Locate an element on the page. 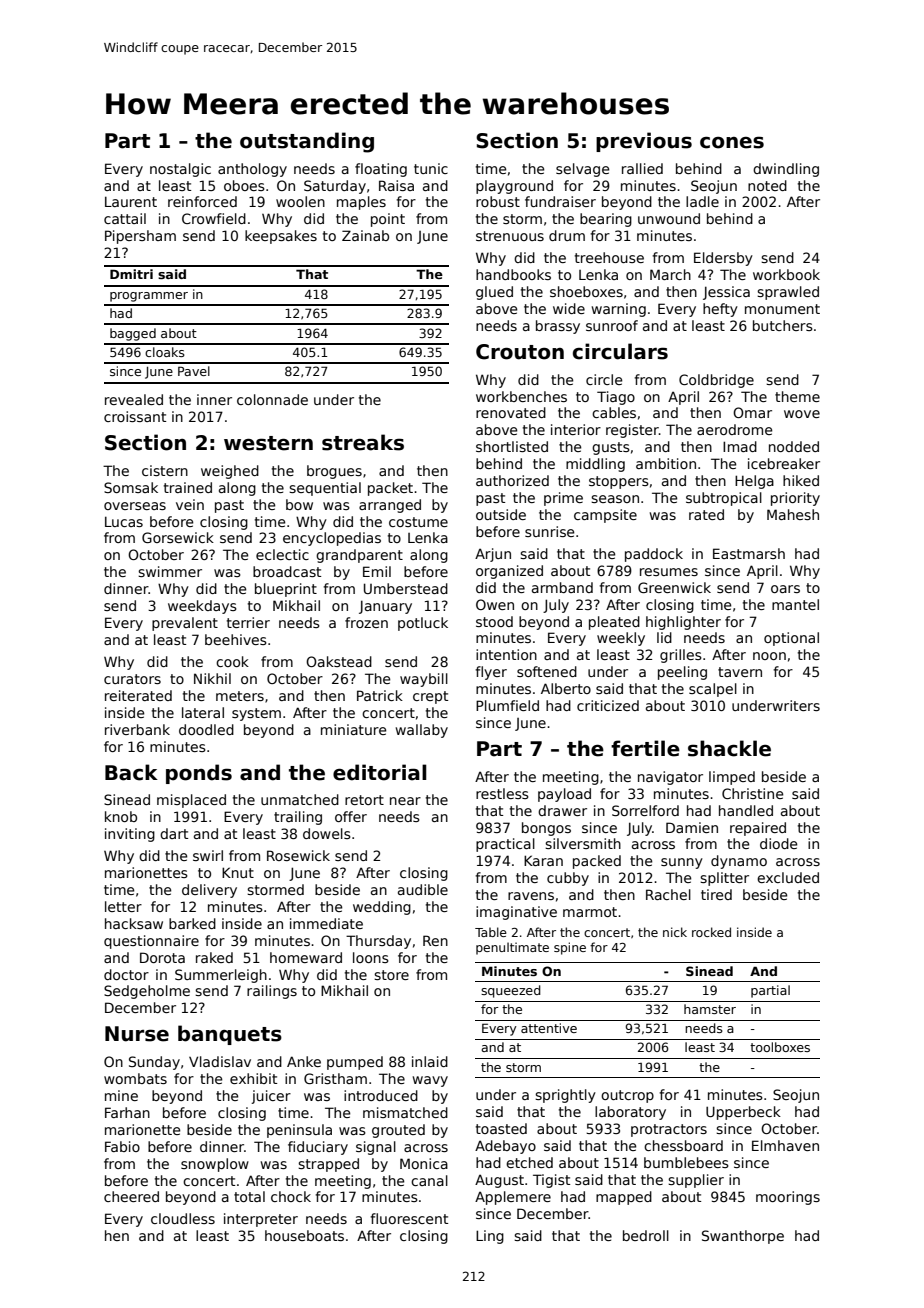 Image resolution: width=924 pixels, height=1308 pixels. grouted is located at coordinates (398, 1131).
